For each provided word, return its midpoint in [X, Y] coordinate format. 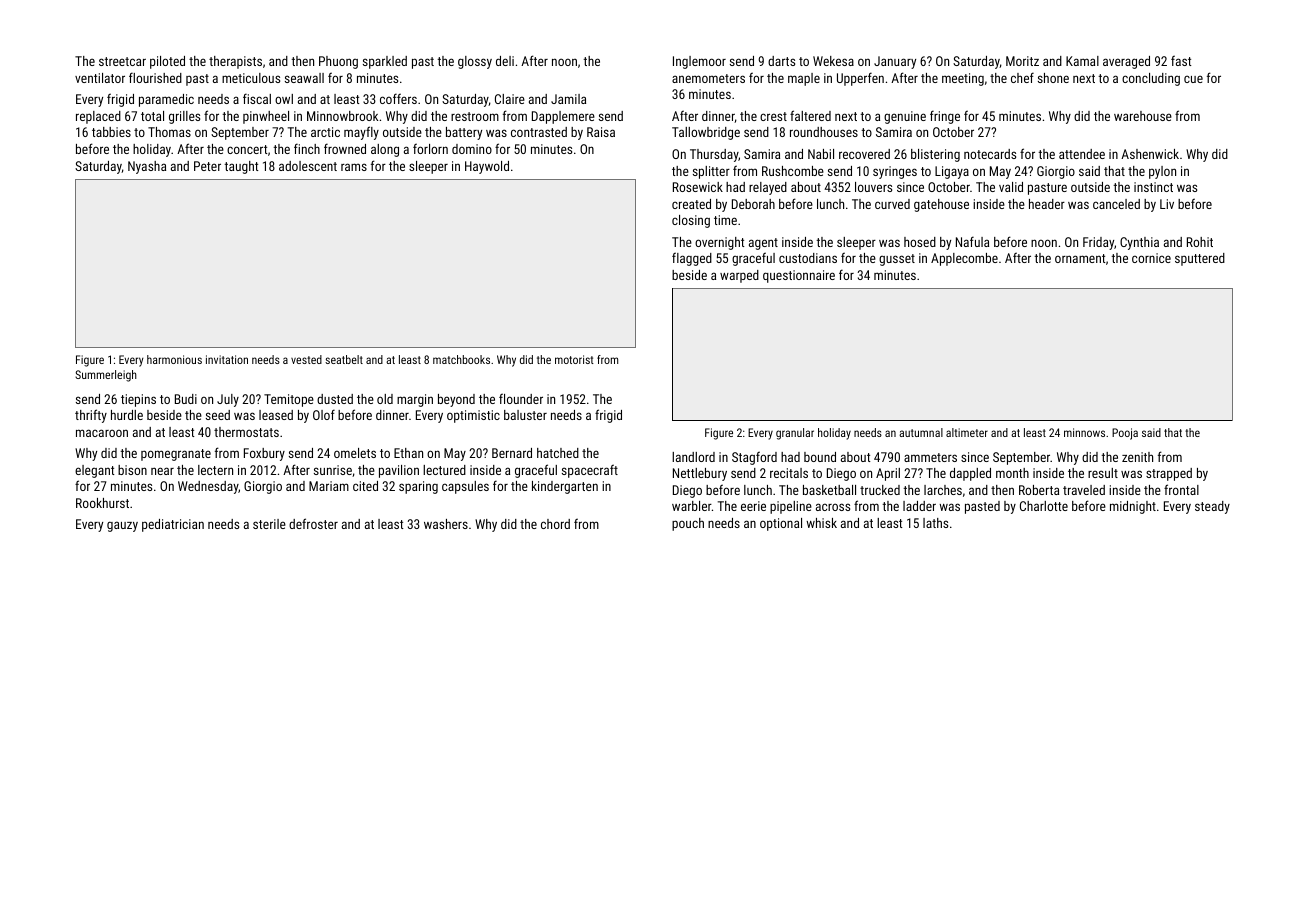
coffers [398, 98]
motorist [574, 359]
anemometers [708, 78]
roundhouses [824, 132]
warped [739, 276]
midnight [1133, 507]
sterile [269, 524]
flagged [692, 259]
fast [1181, 60]
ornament [1080, 258]
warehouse [1143, 116]
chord [555, 524]
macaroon [102, 433]
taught [241, 167]
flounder [521, 398]
